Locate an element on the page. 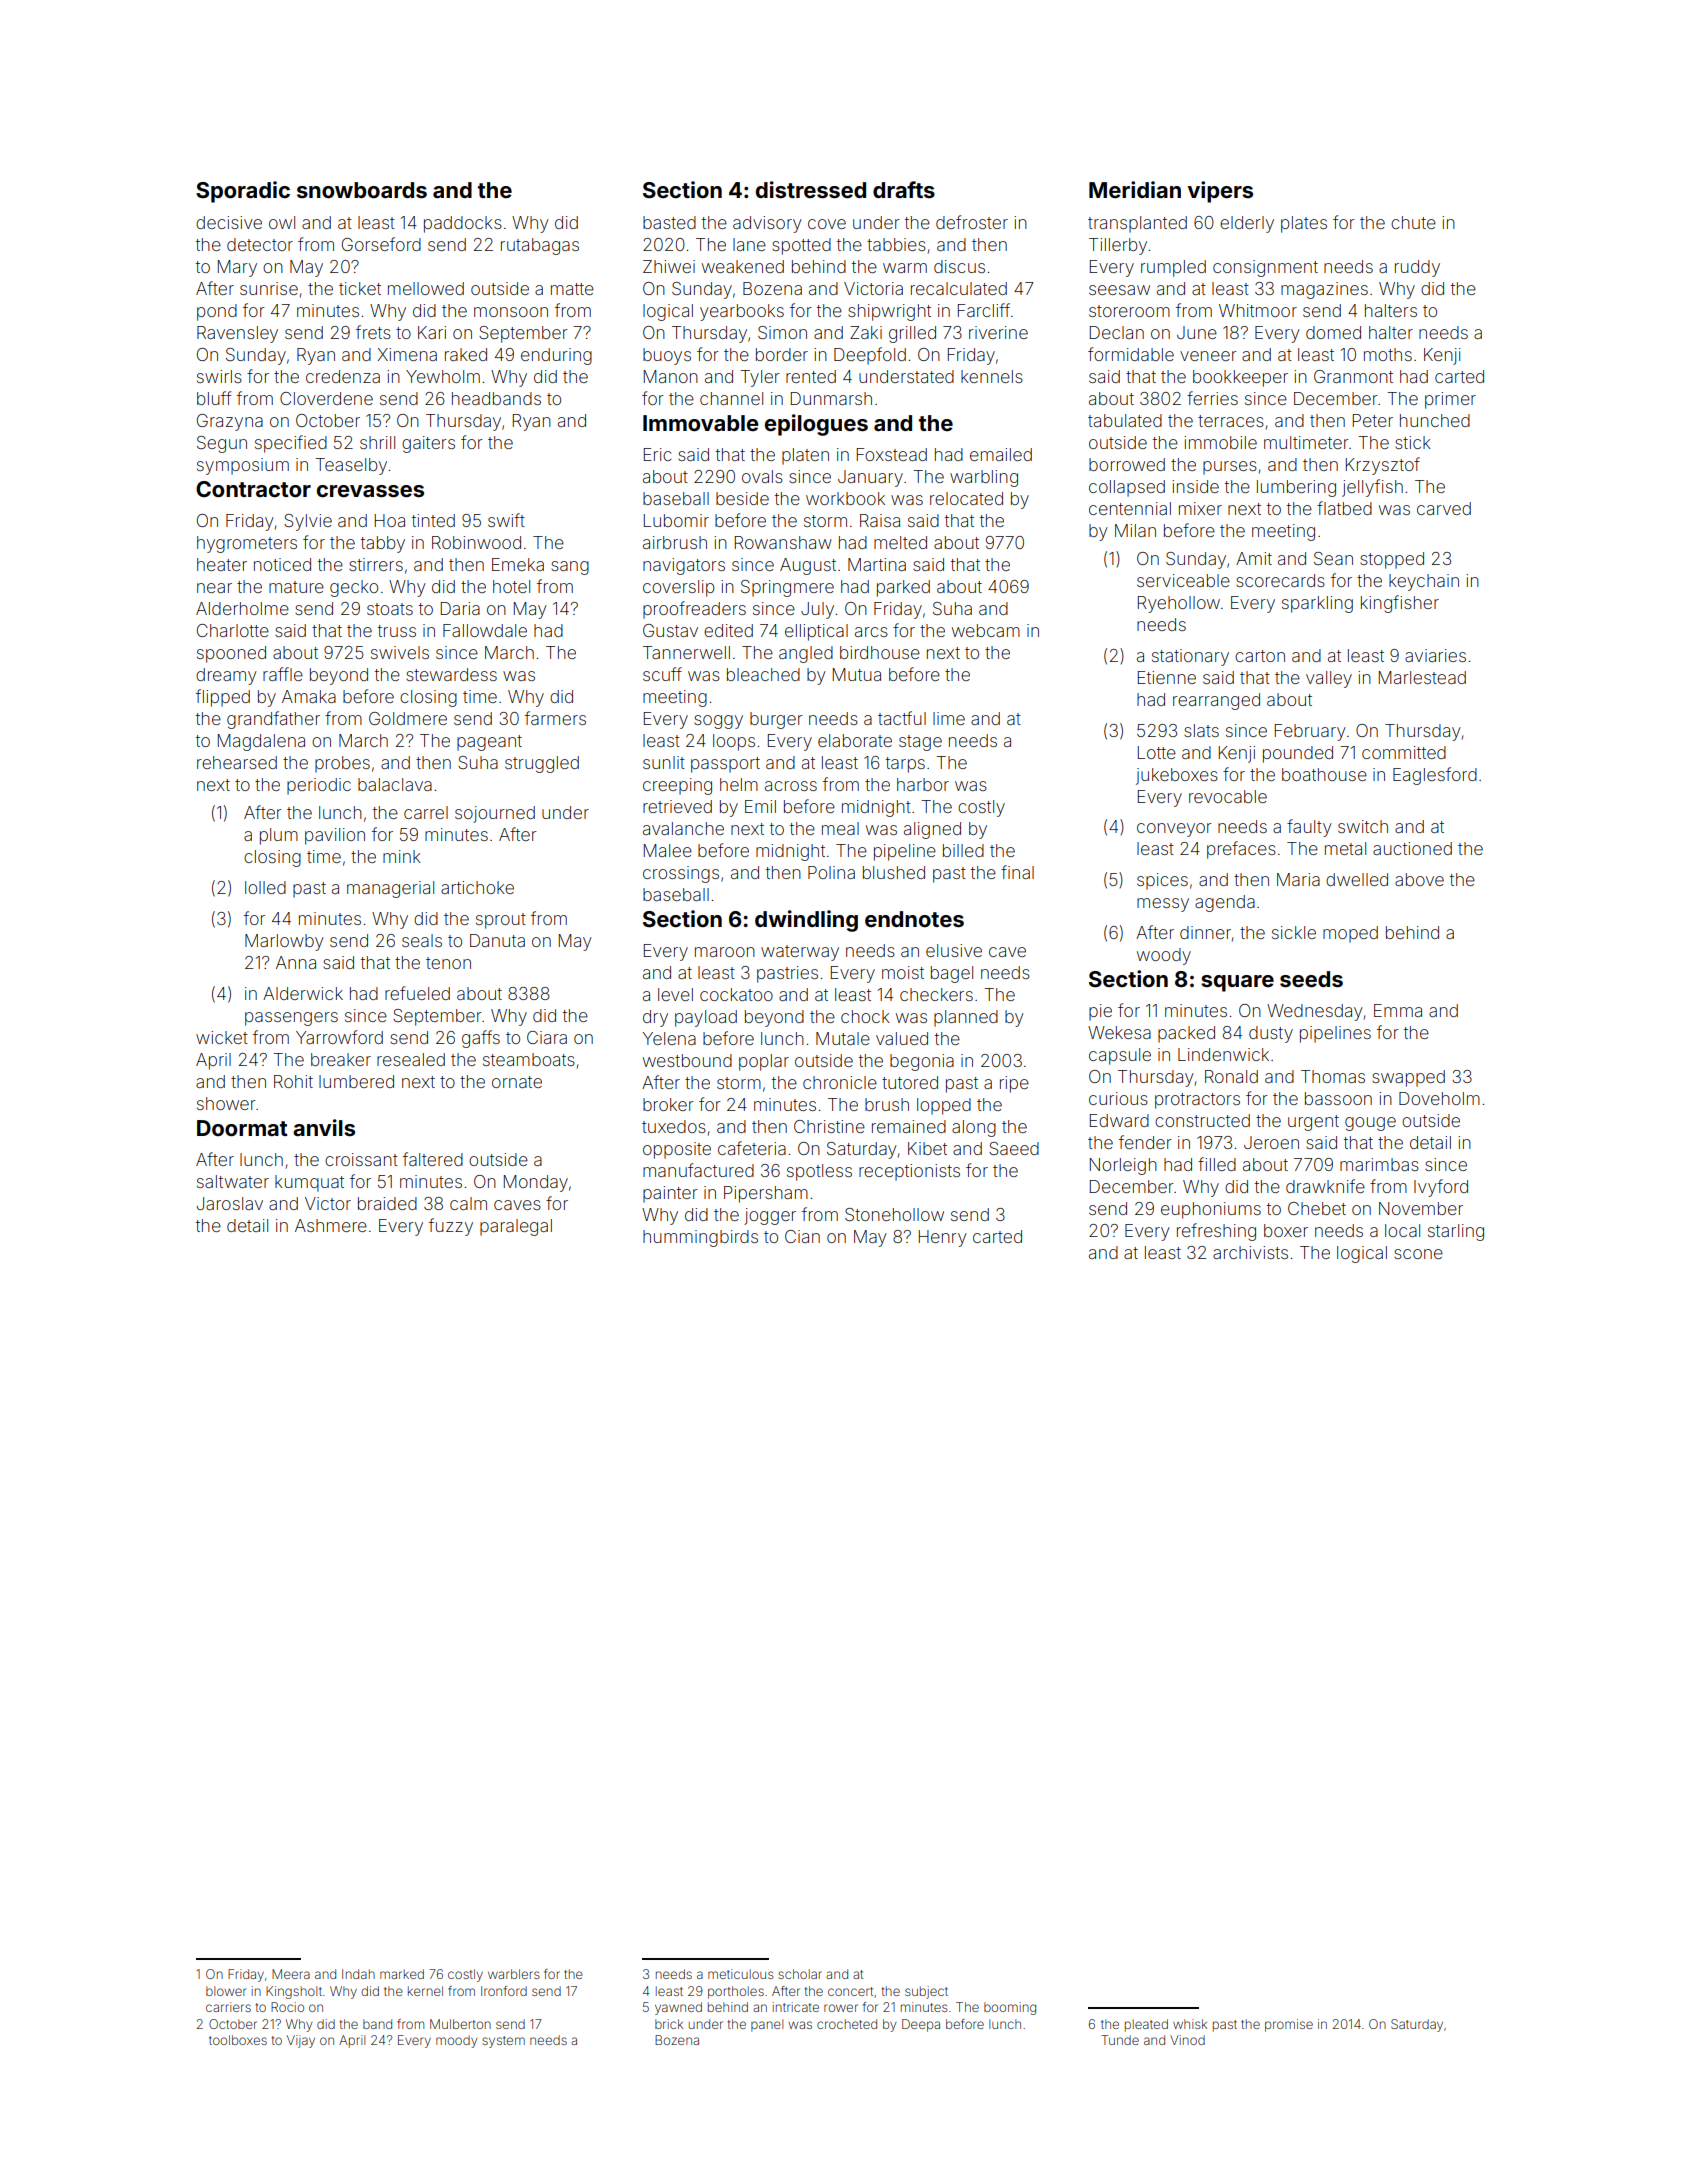  Doveholm is located at coordinates (1439, 1098).
